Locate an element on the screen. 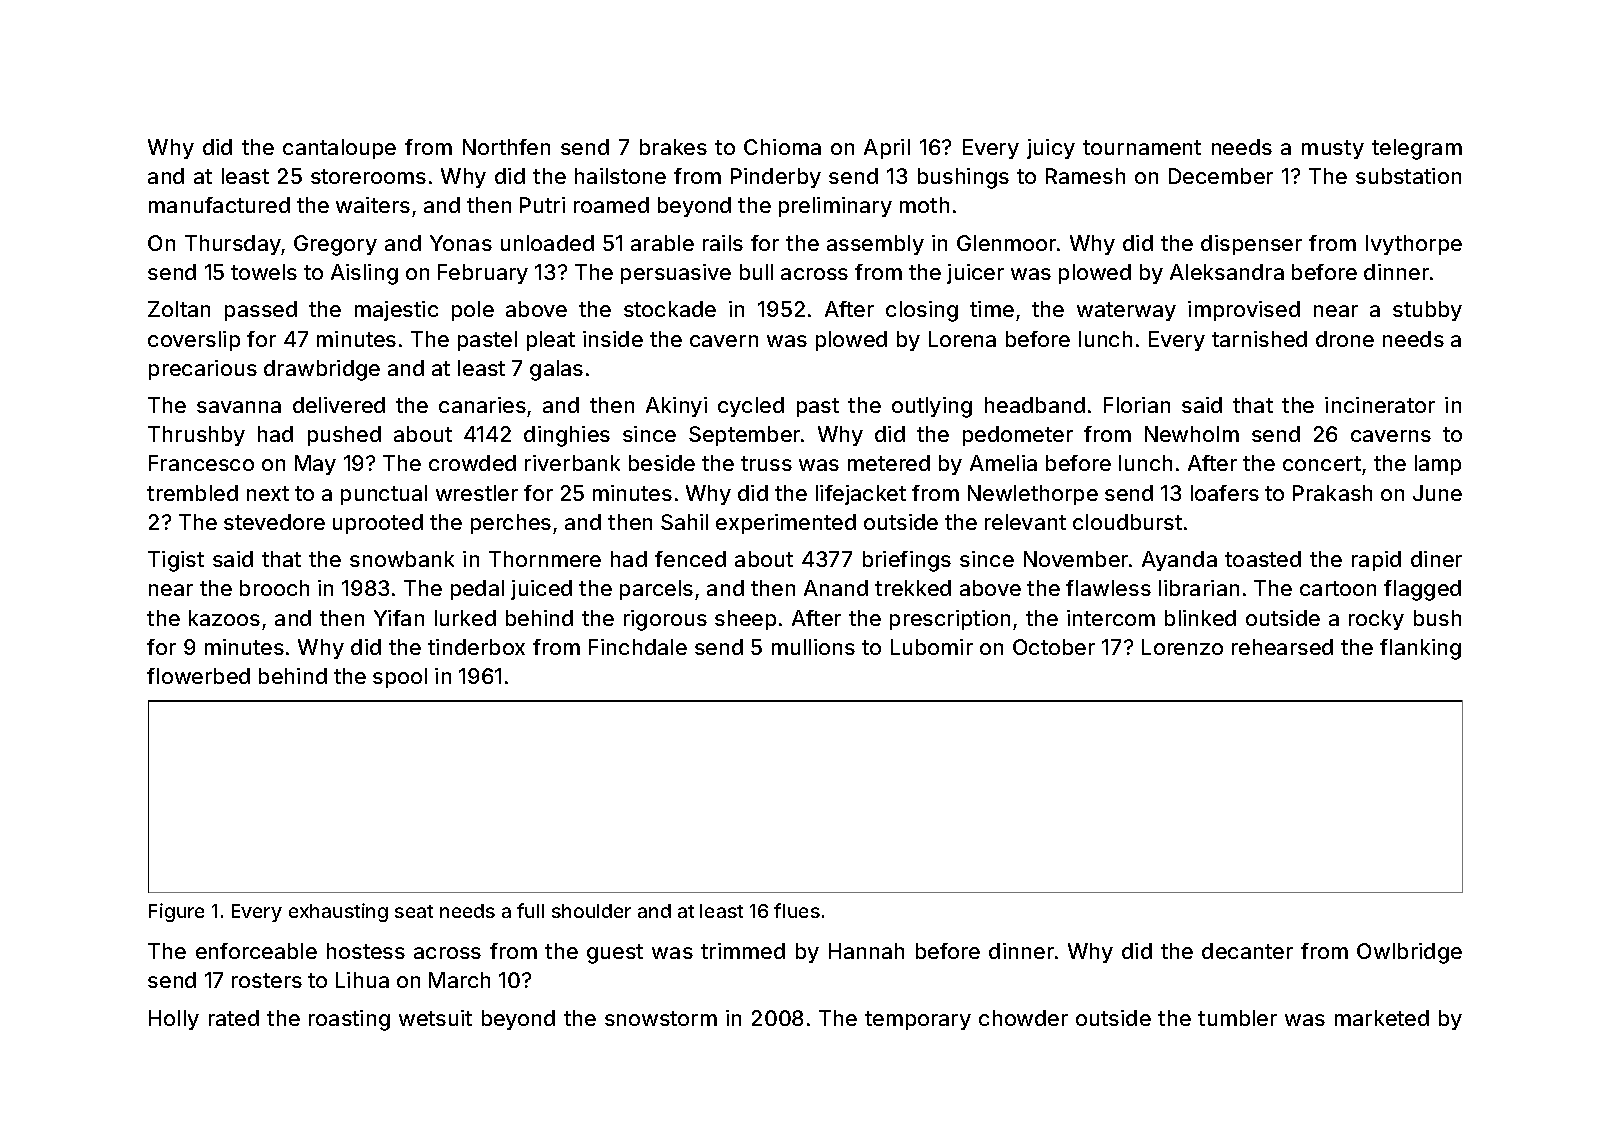  April is located at coordinates (887, 149).
